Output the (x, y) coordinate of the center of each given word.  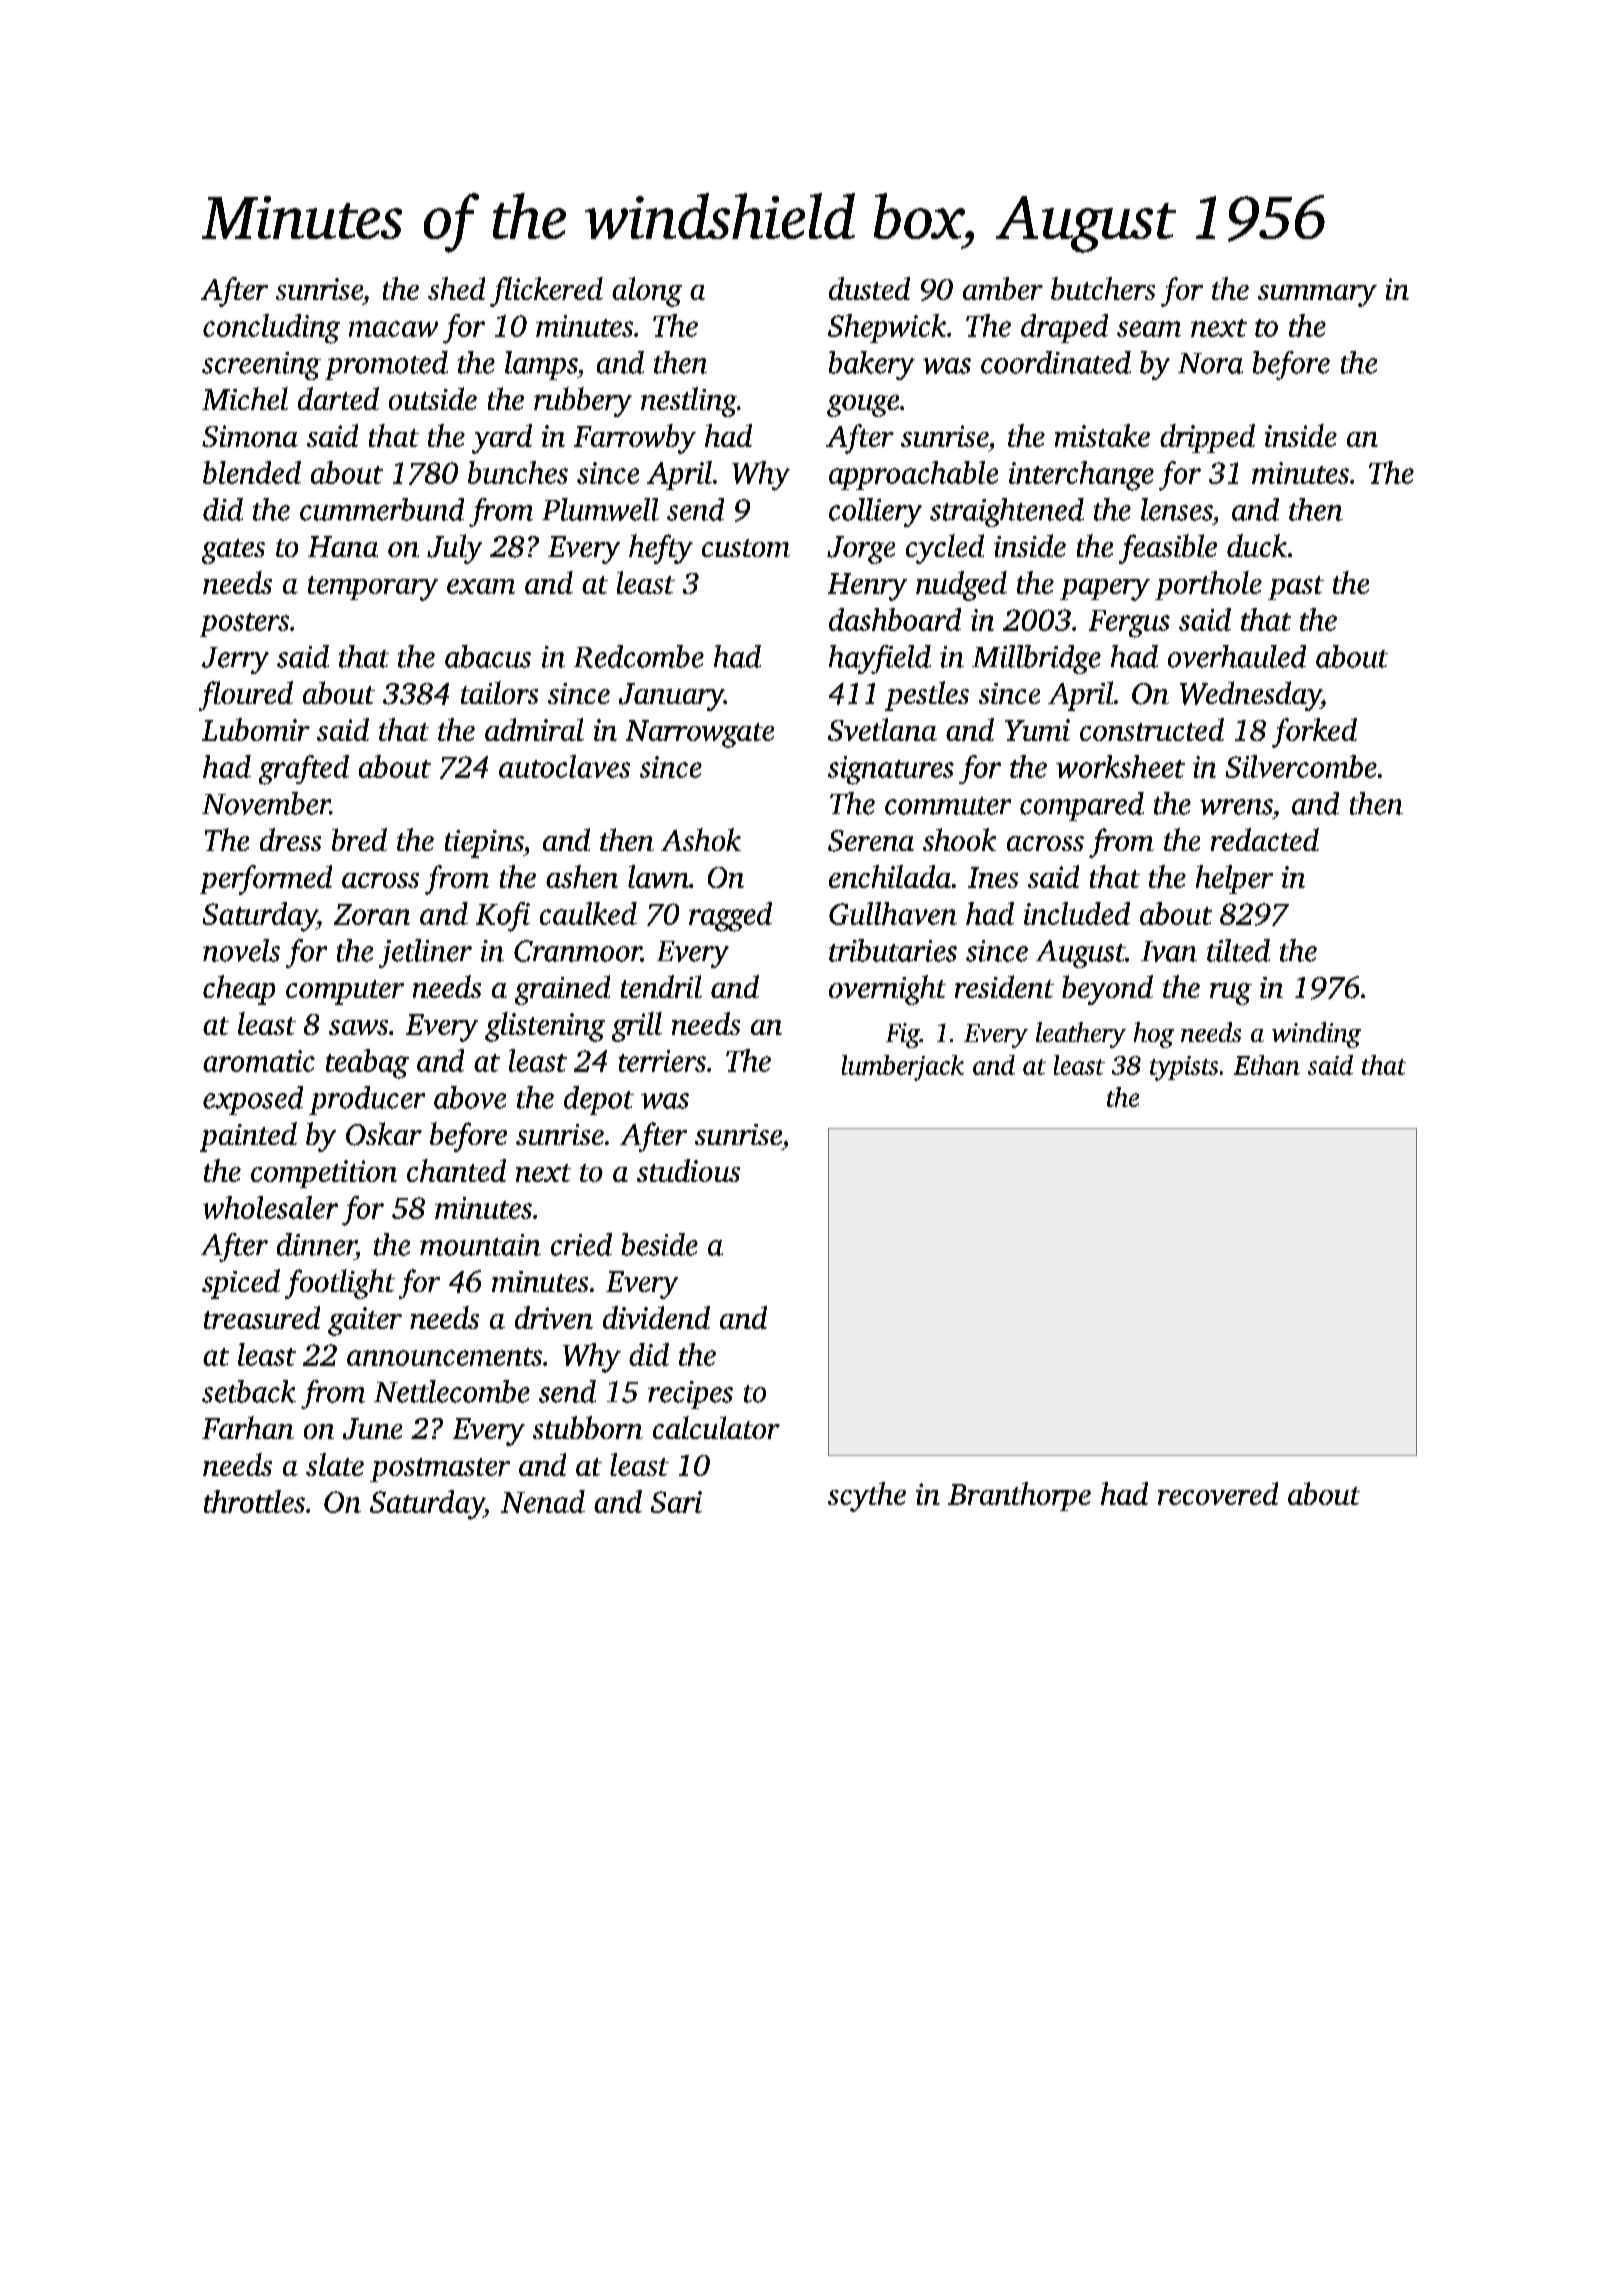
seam (1149, 329)
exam (481, 586)
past (1296, 588)
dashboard (895, 619)
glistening (545, 1027)
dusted (869, 288)
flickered (546, 292)
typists (1184, 1068)
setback (249, 1391)
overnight (887, 990)
